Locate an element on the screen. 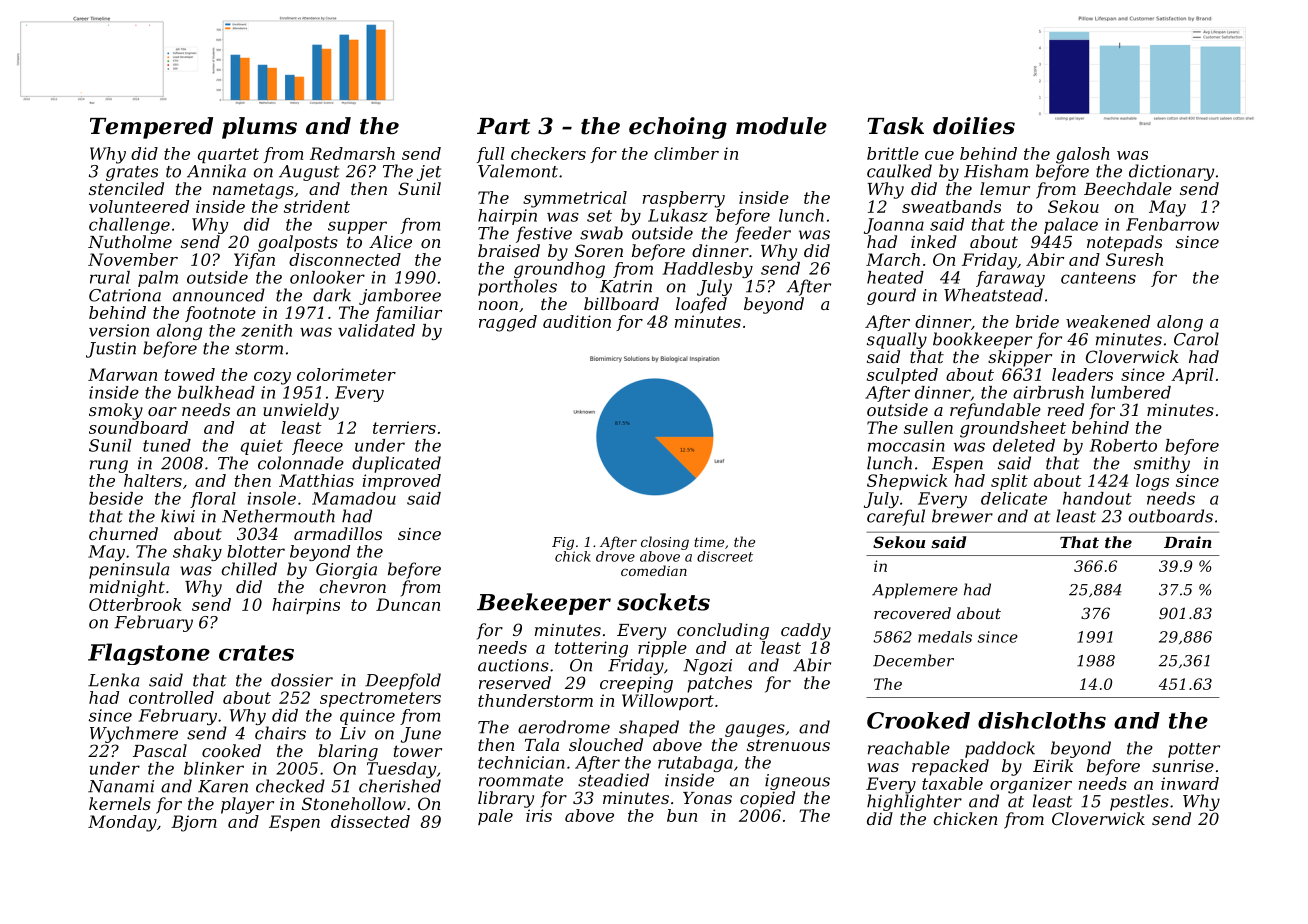 Image resolution: width=1308 pixels, height=924 pixels. paddock is located at coordinates (1000, 749).
